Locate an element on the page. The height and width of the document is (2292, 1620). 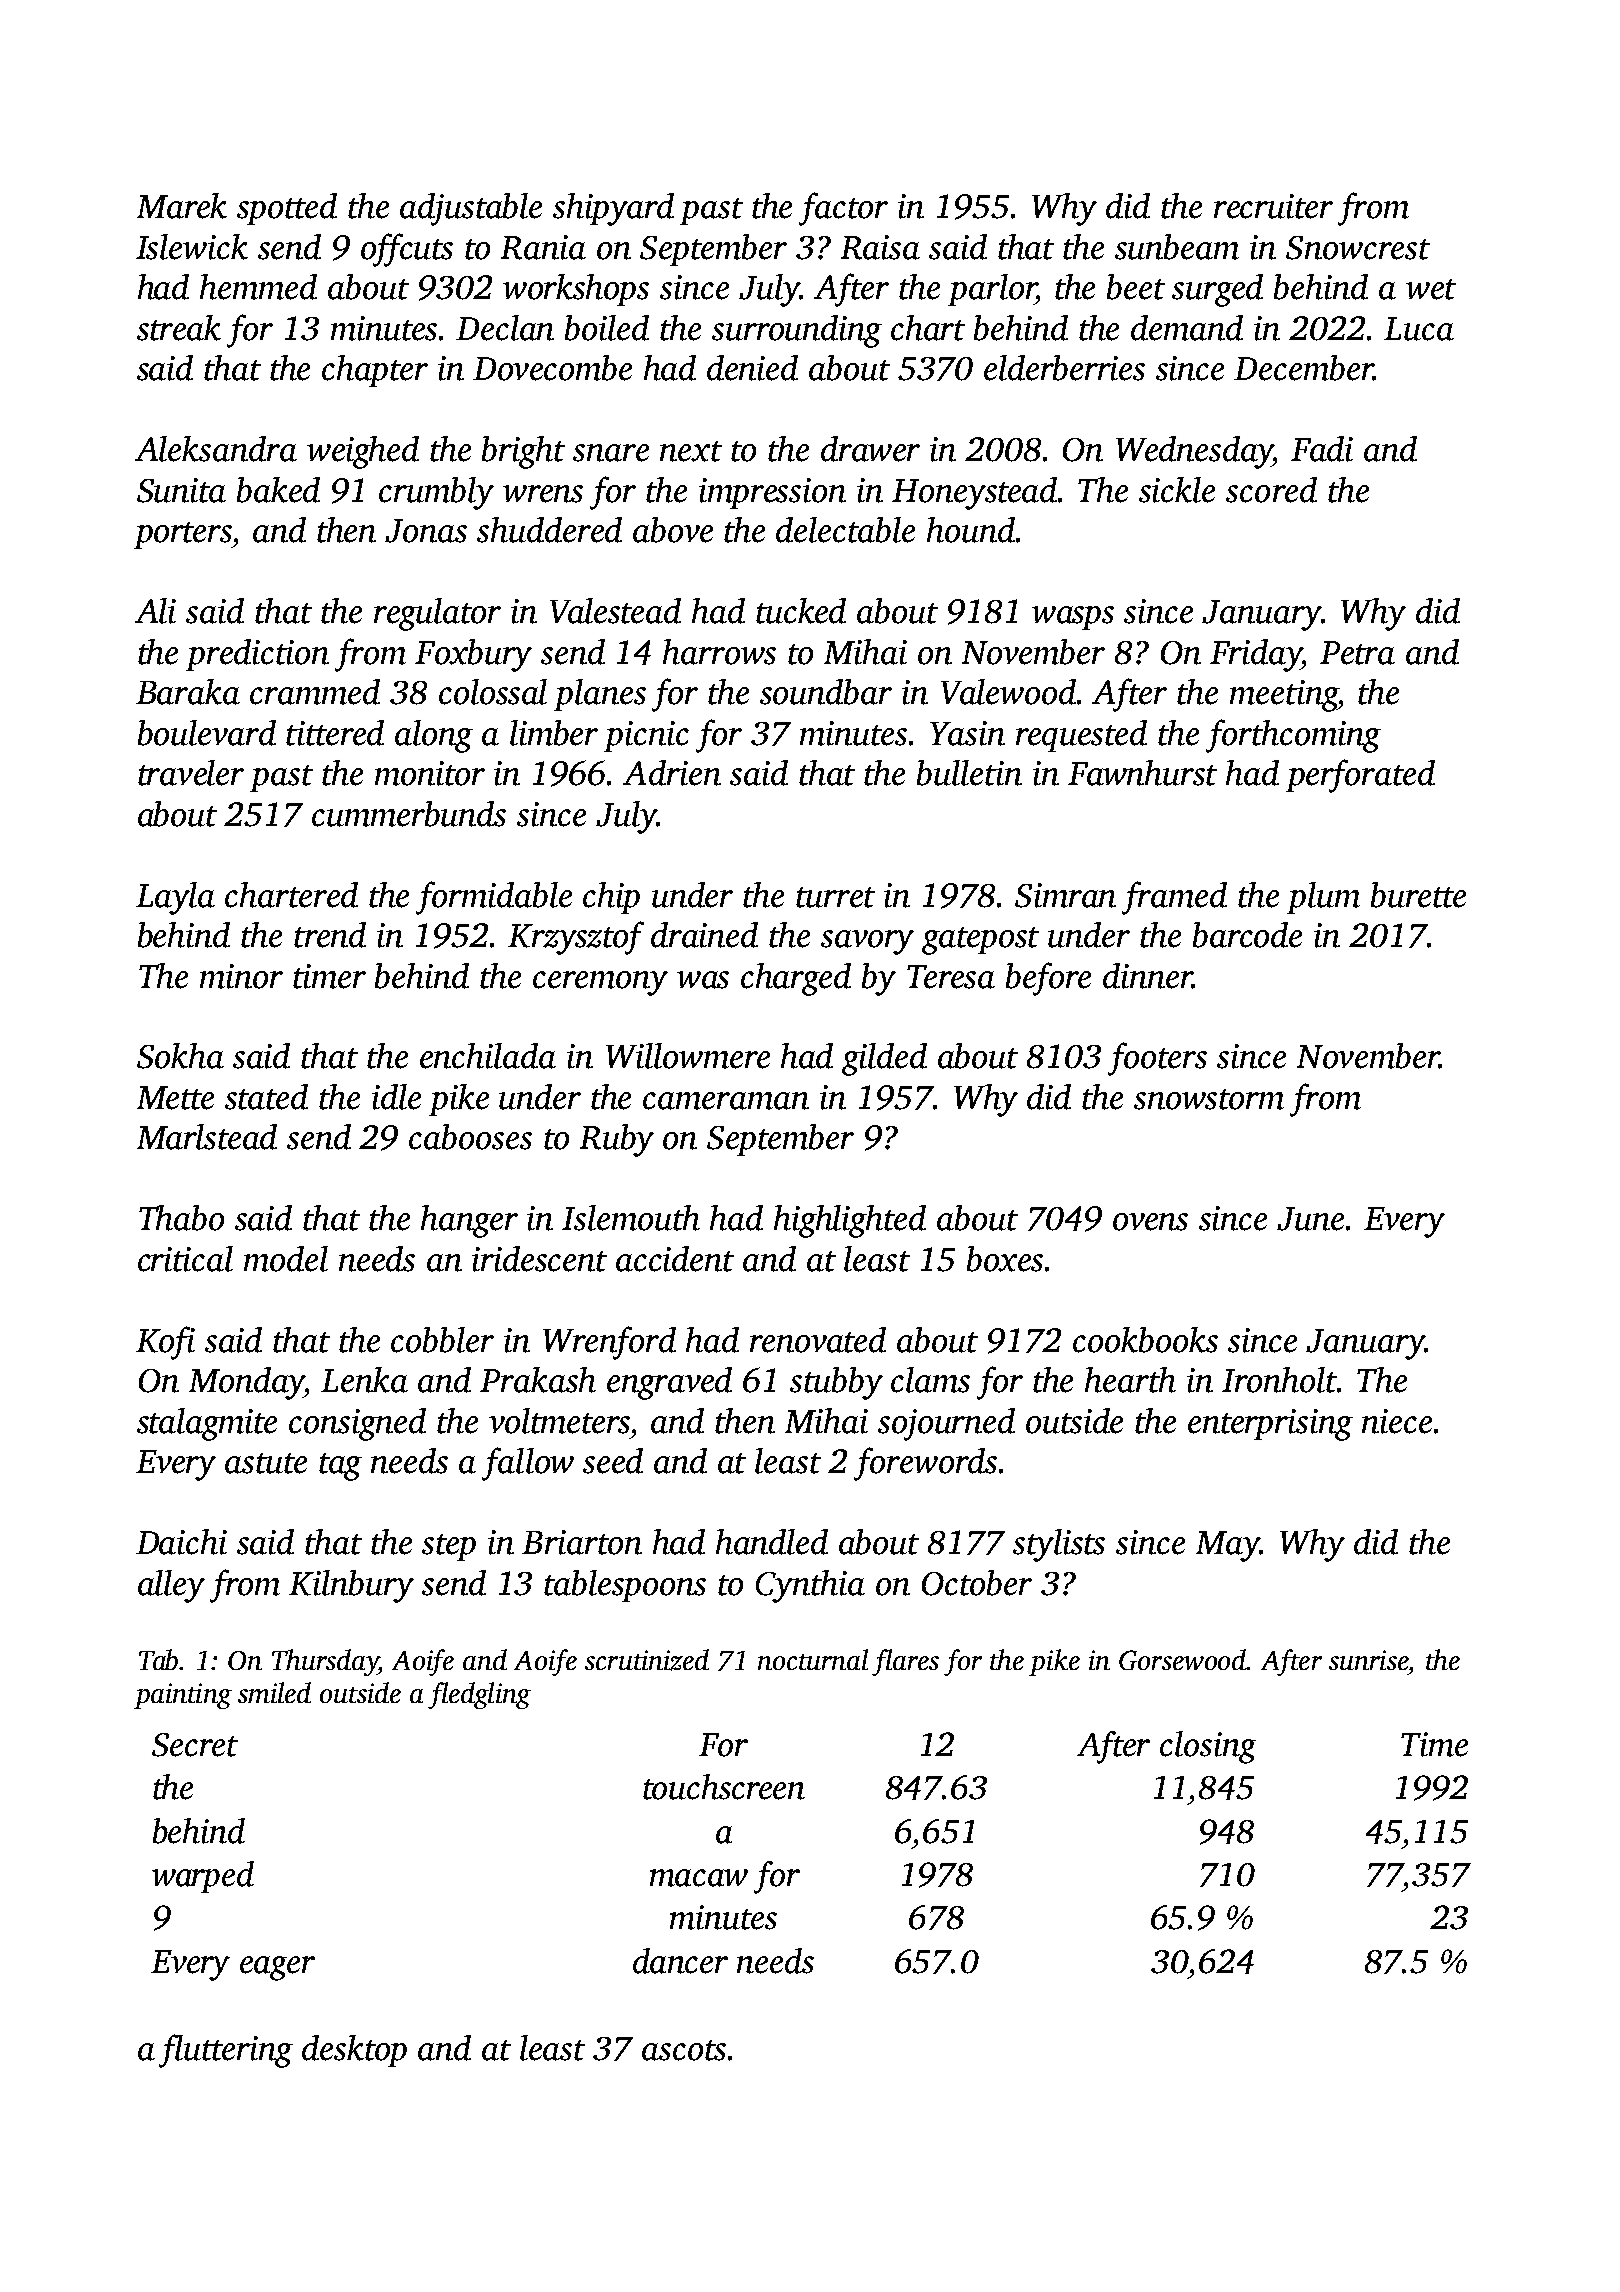
denied is located at coordinates (752, 368).
